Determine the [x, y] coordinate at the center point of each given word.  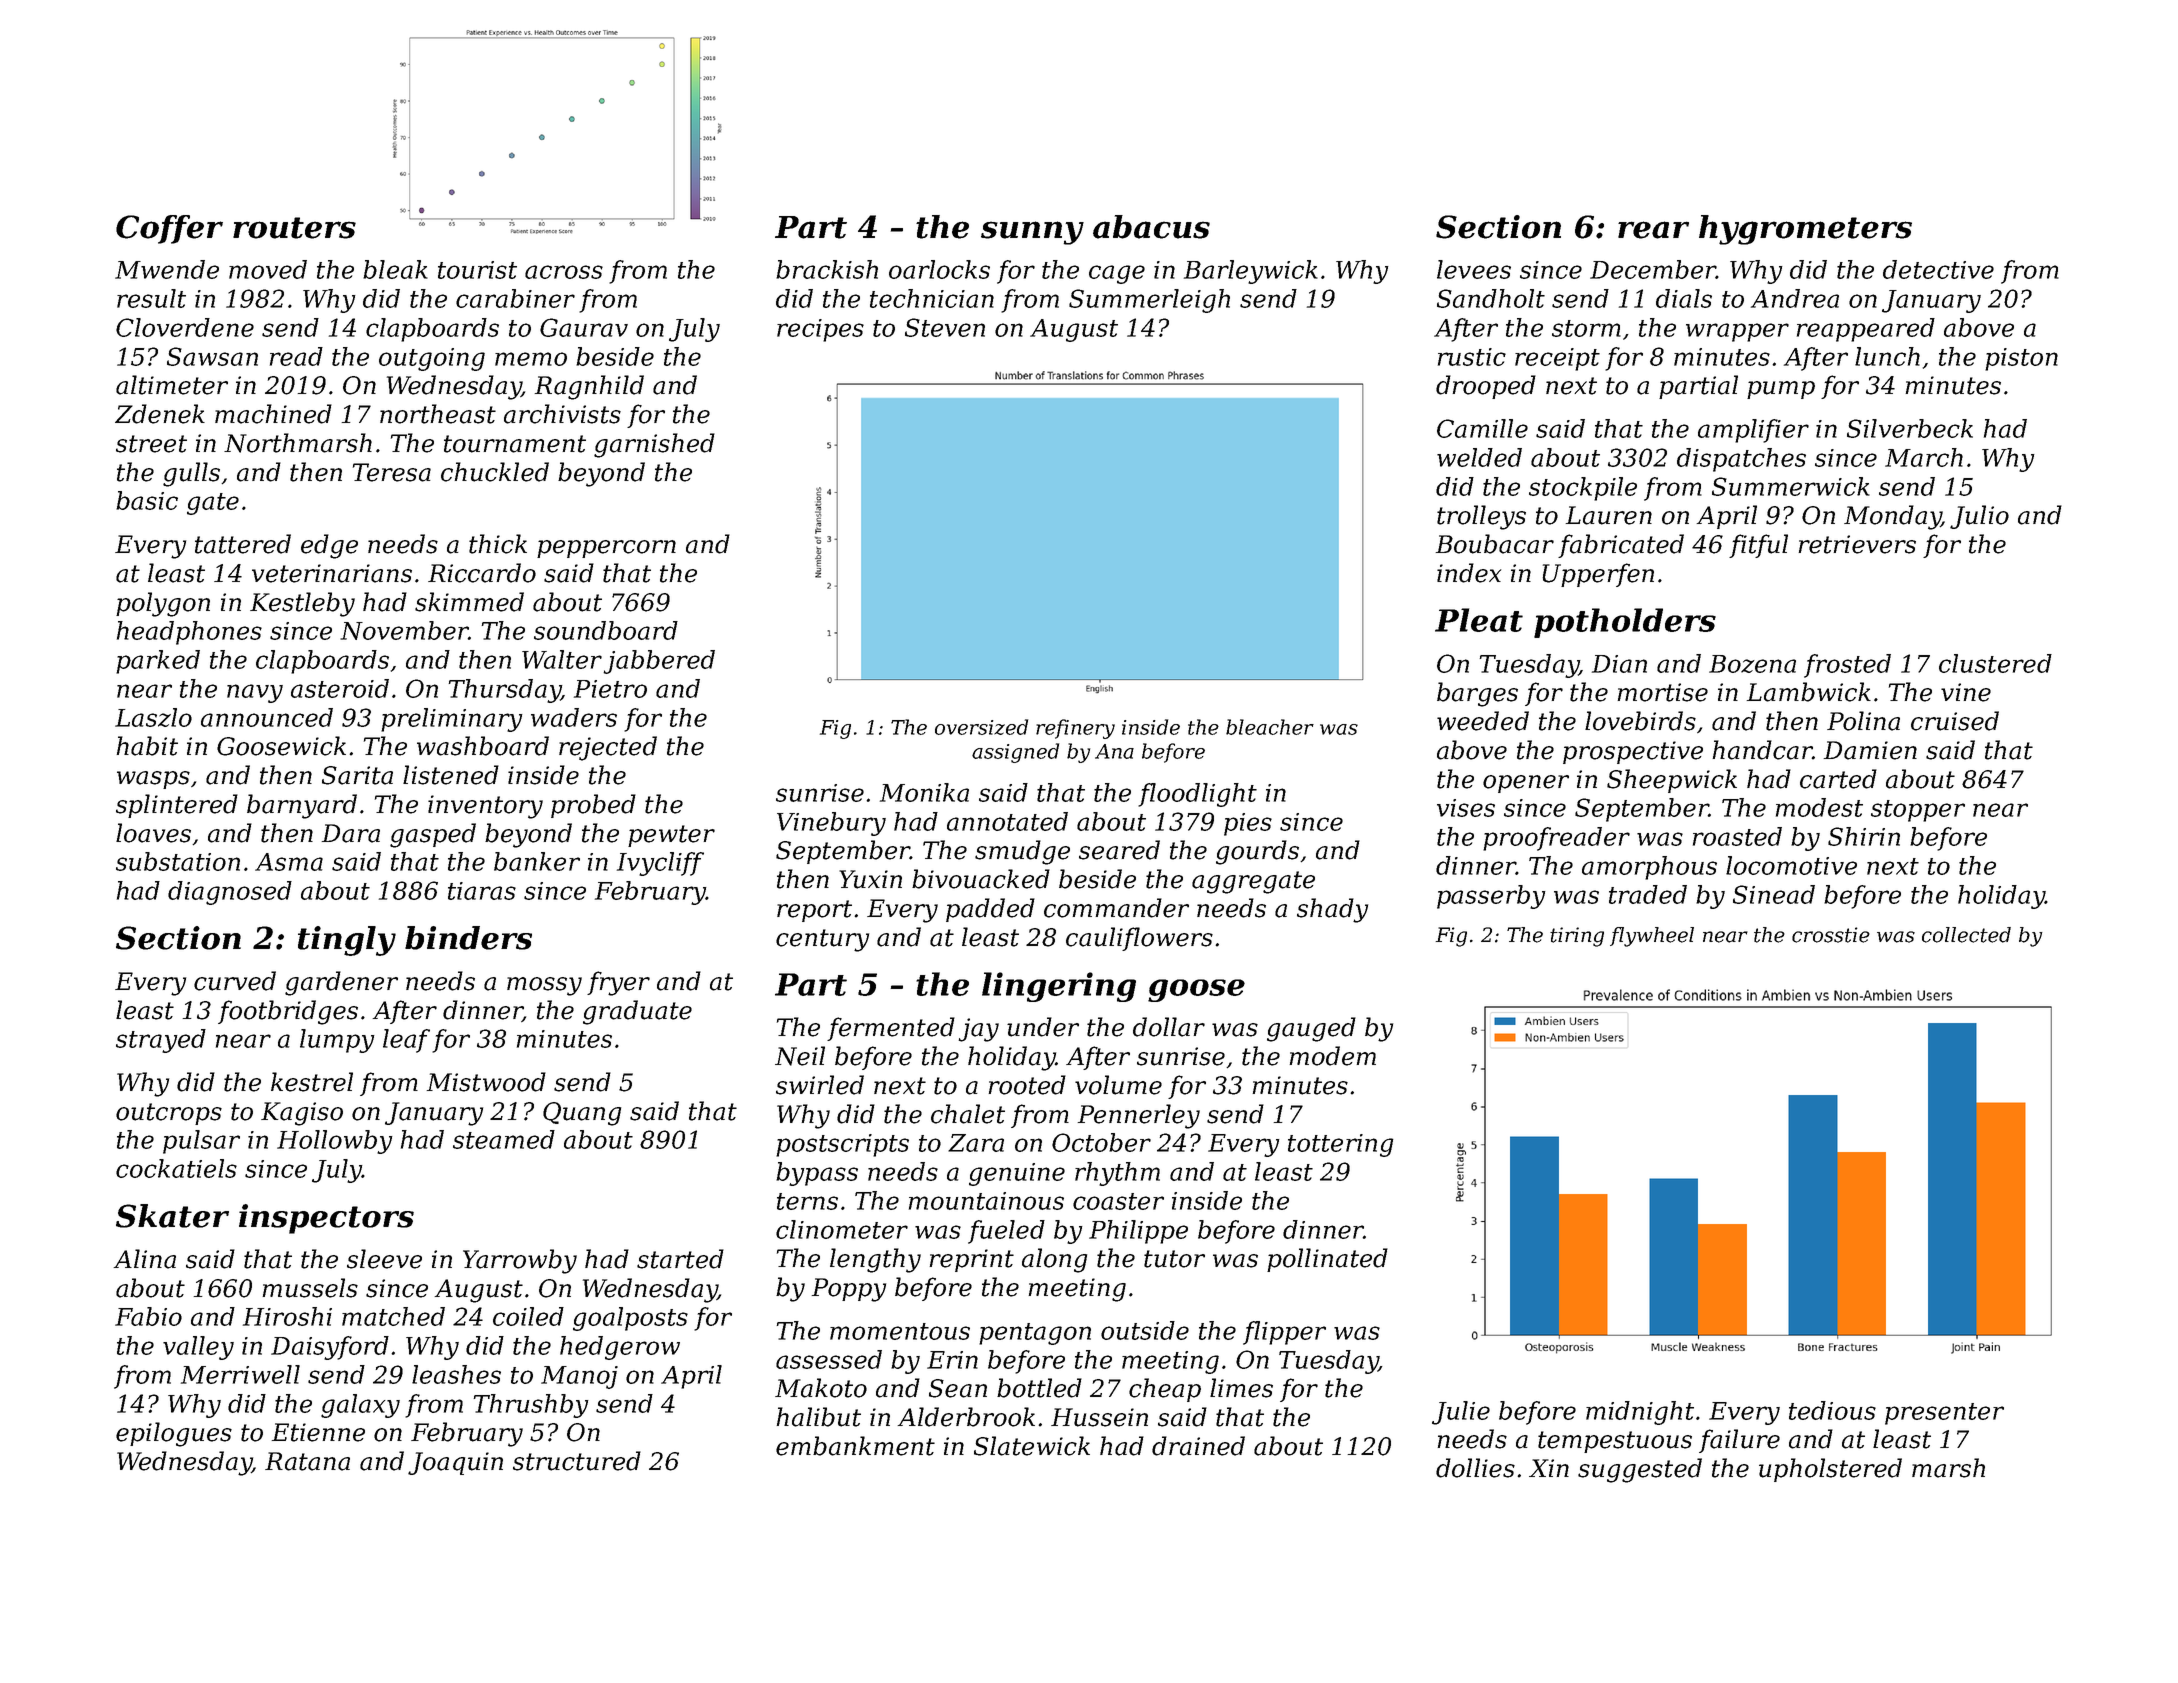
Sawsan [212, 356]
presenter [1944, 1414]
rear [1653, 230]
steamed [504, 1139]
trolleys [1481, 517]
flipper [1284, 1333]
